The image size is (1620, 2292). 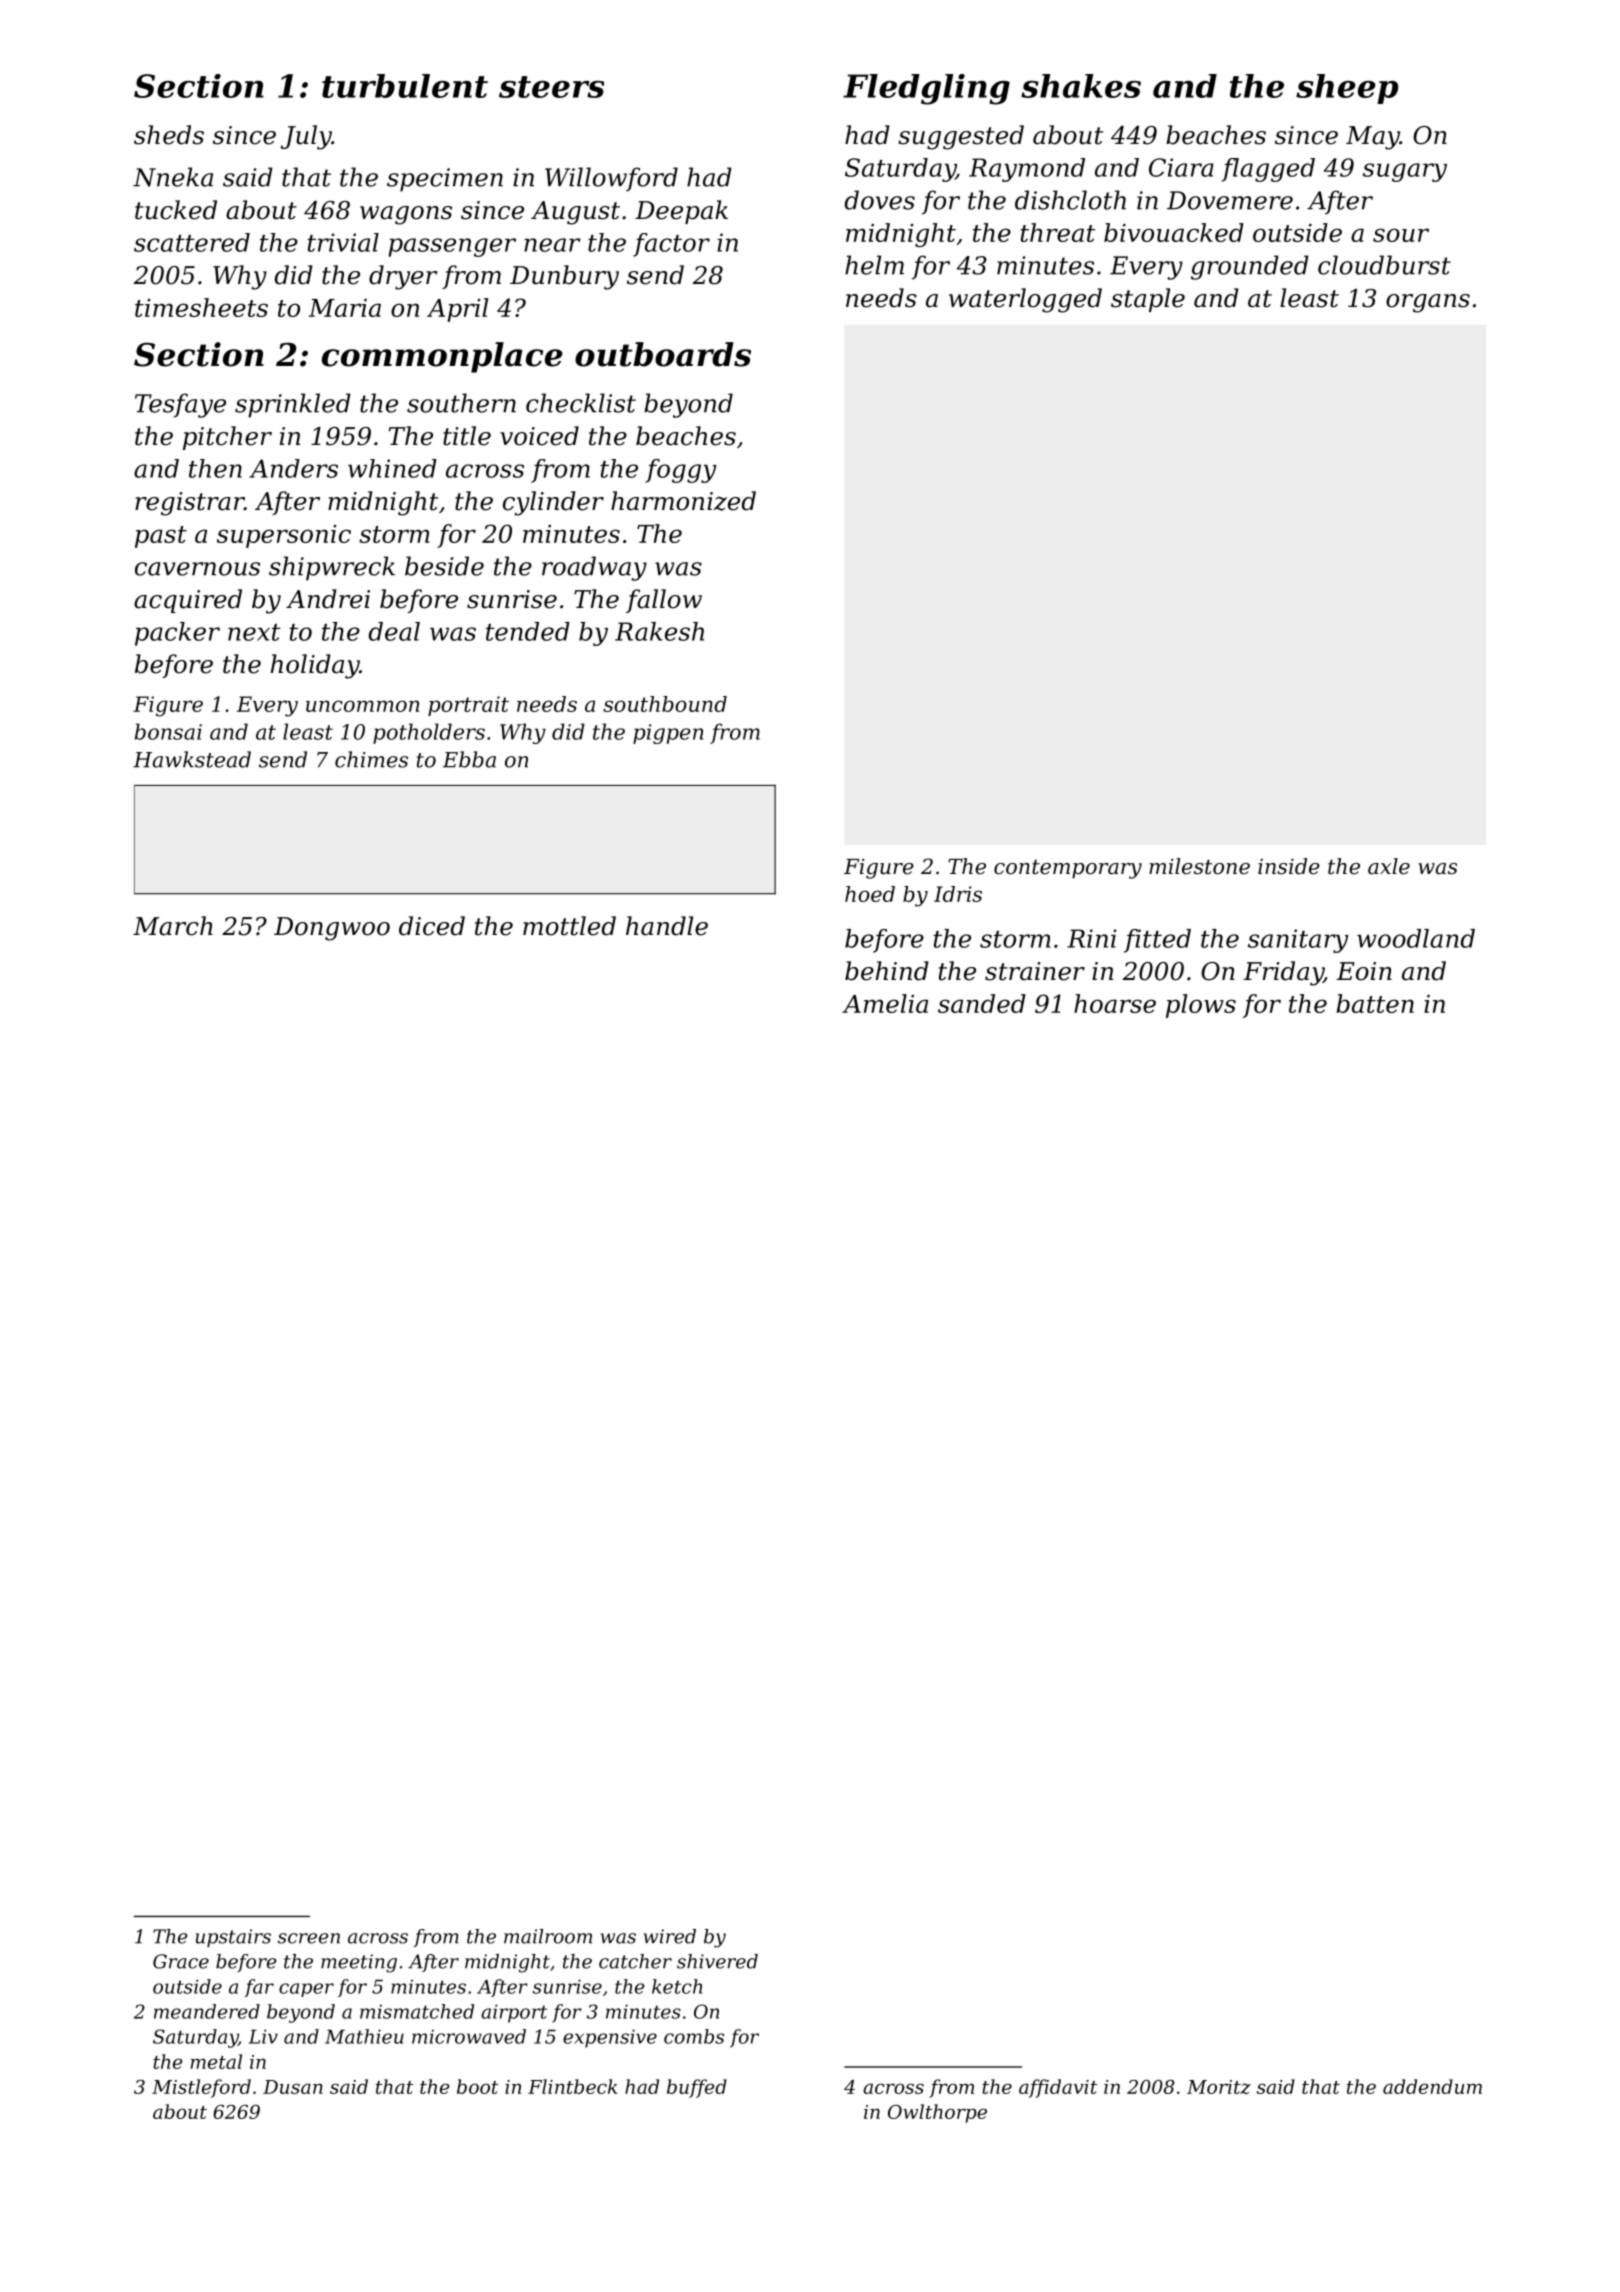 What do you see at coordinates (885, 1003) in the screenshot?
I see `Amelia` at bounding box center [885, 1003].
